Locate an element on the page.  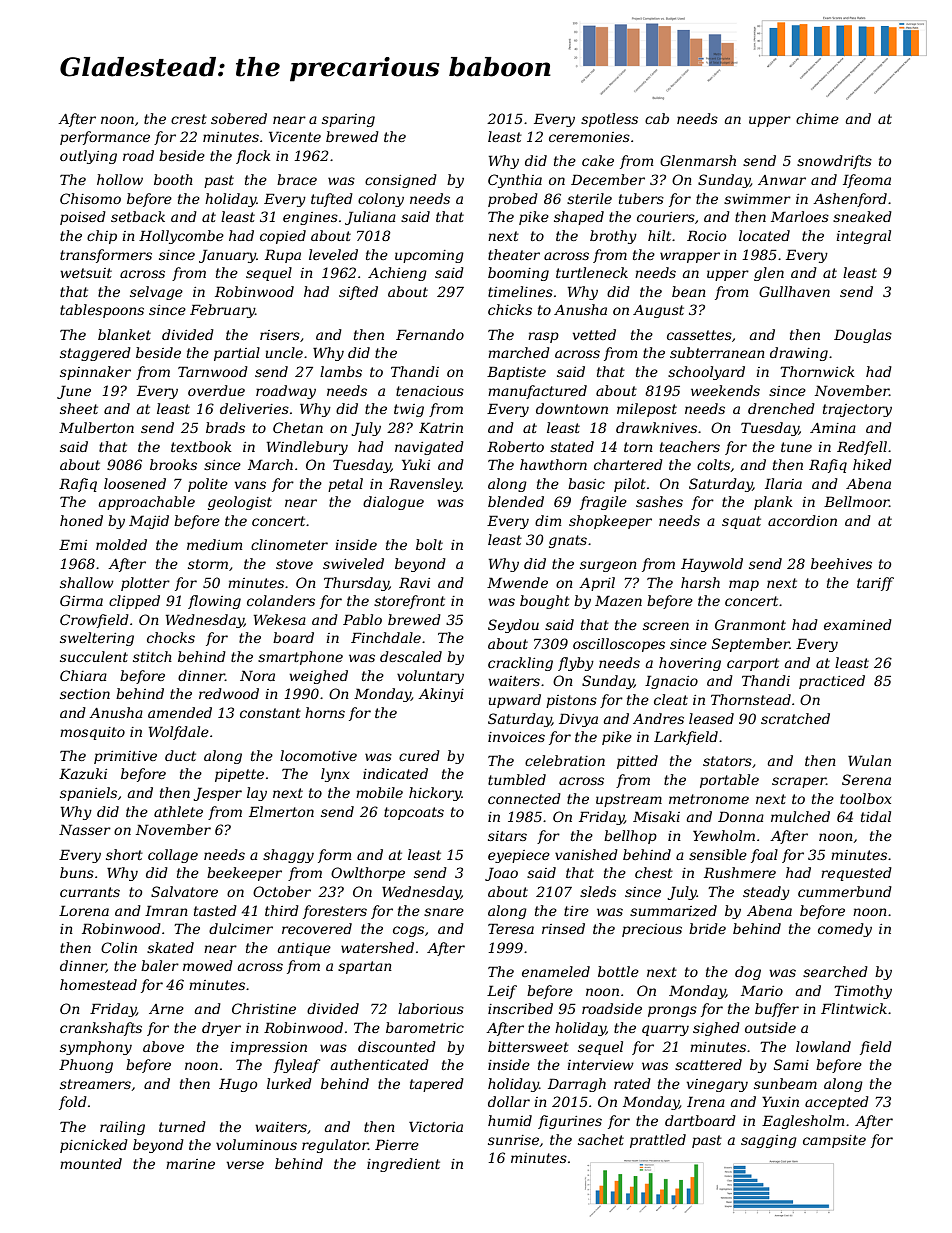
third is located at coordinates (282, 910).
